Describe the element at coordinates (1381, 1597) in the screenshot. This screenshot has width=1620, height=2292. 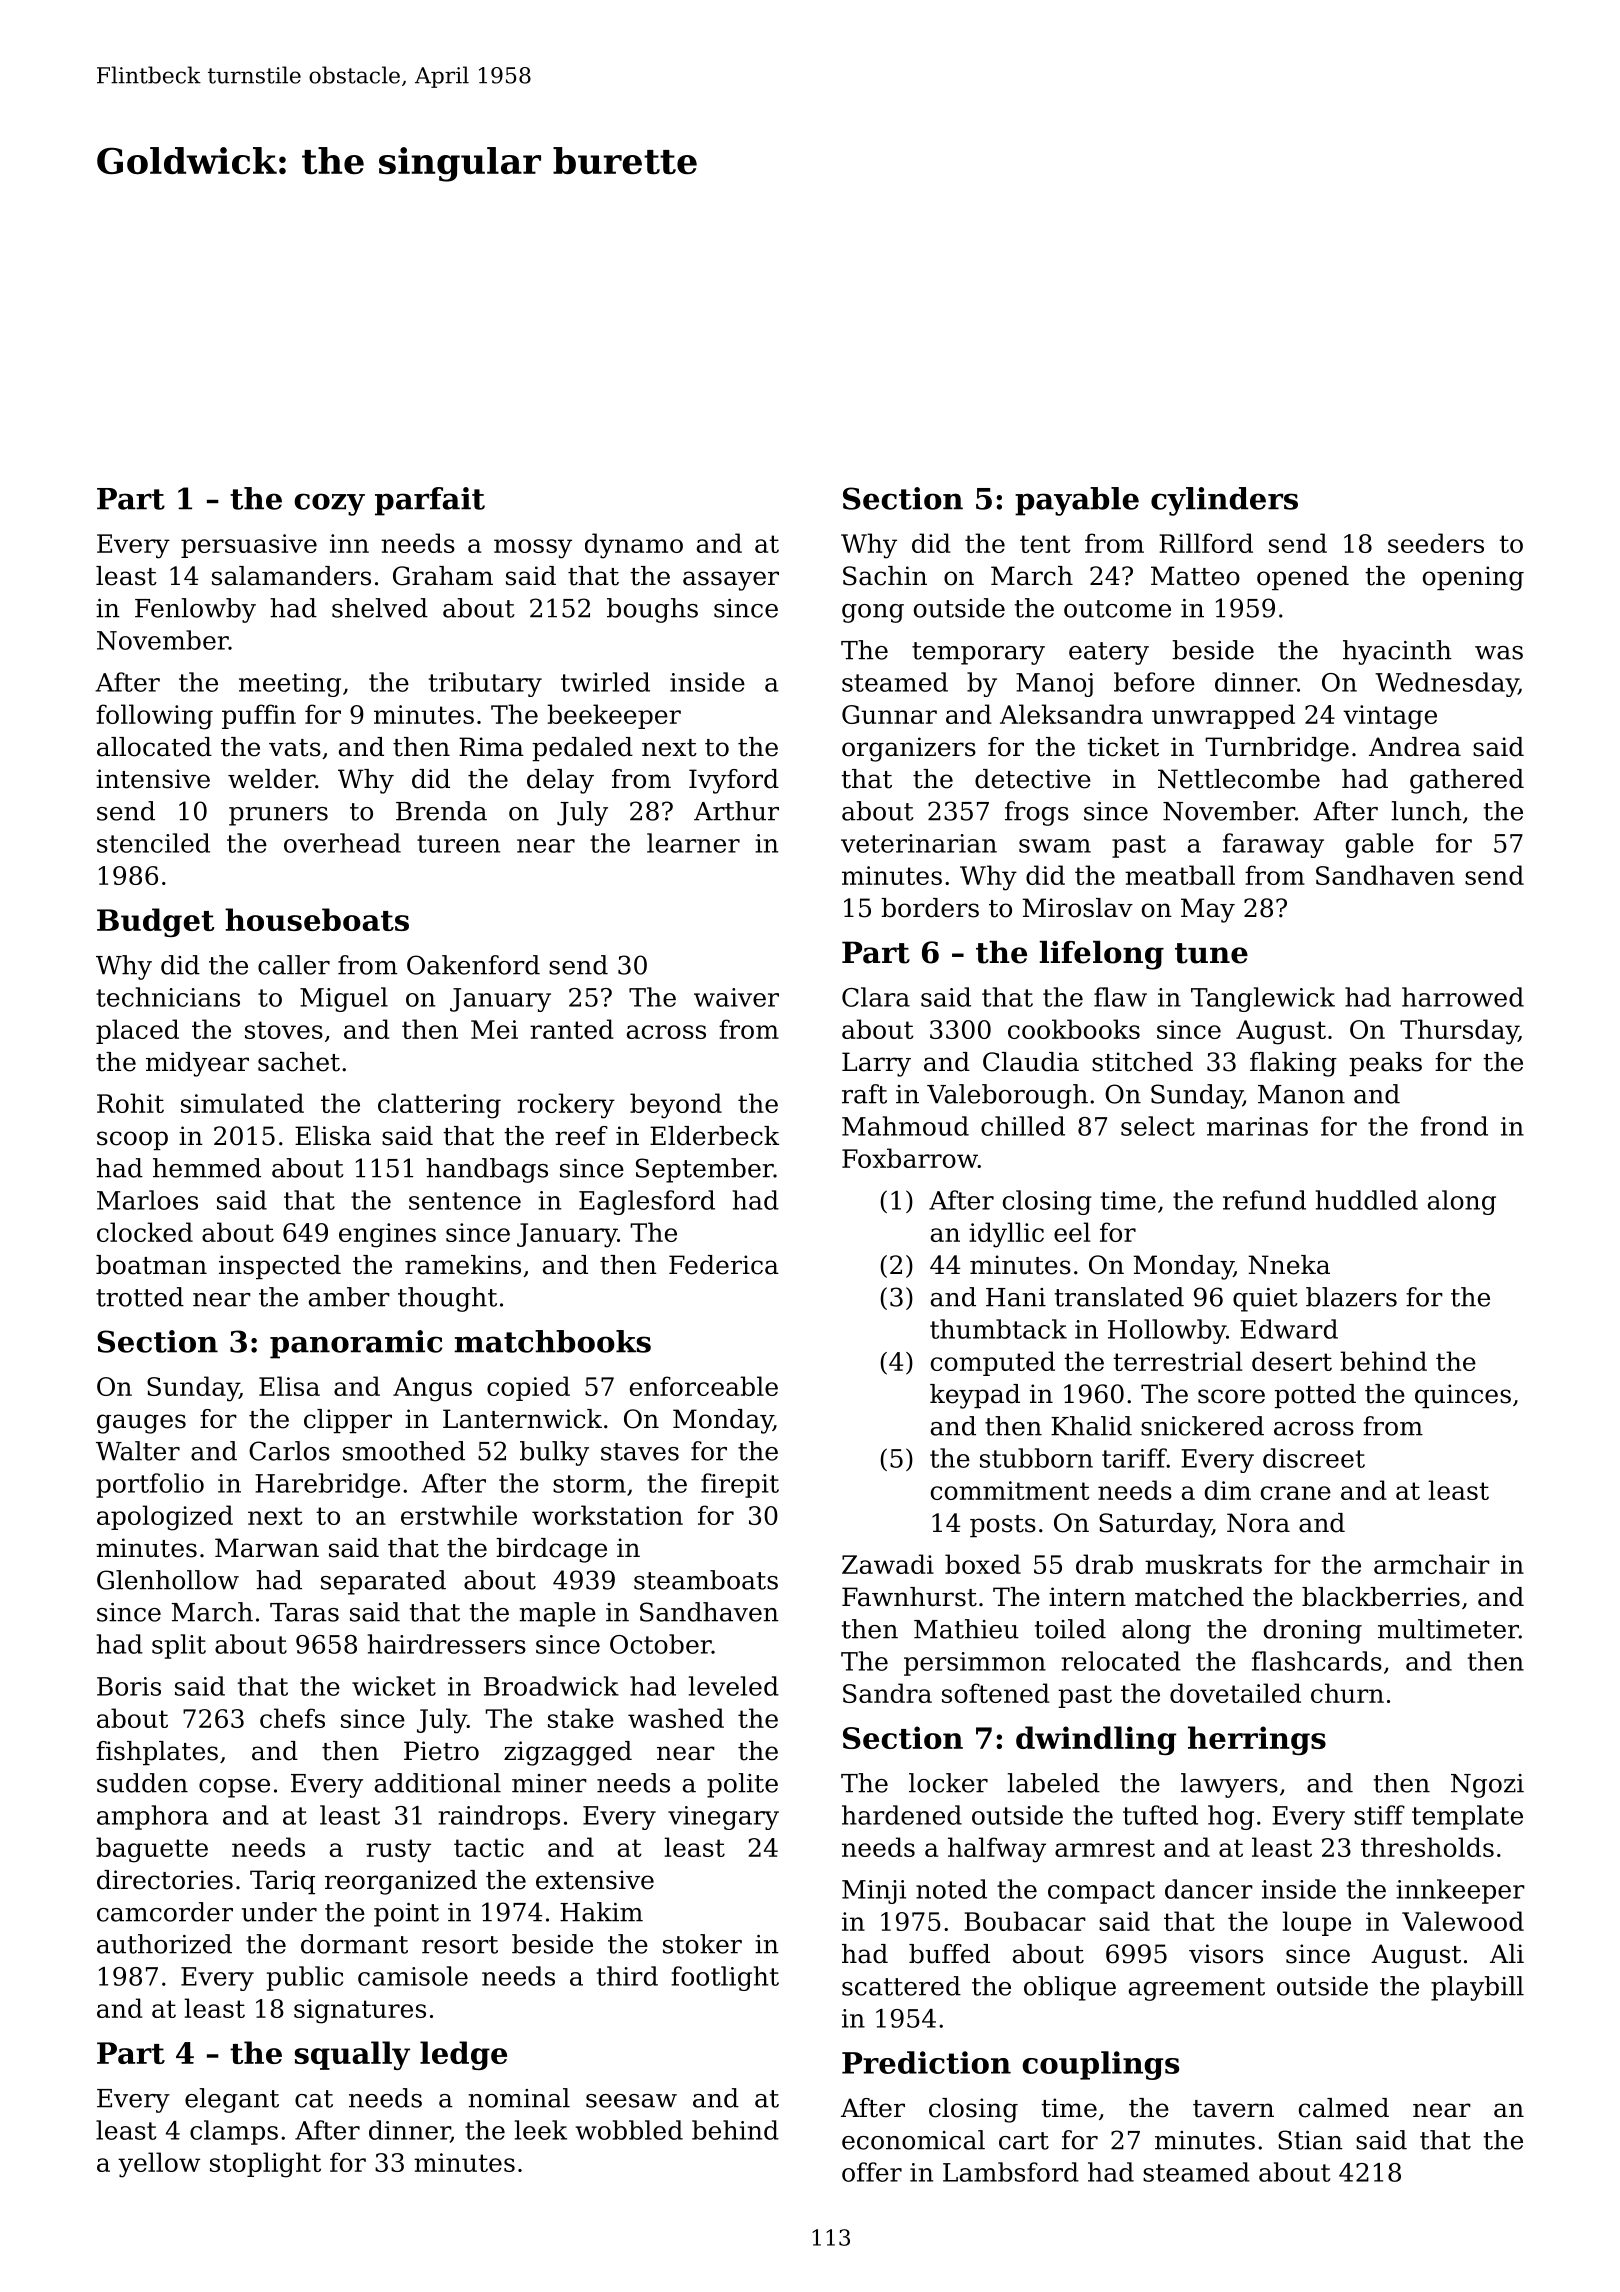
I see `blackberries` at that location.
